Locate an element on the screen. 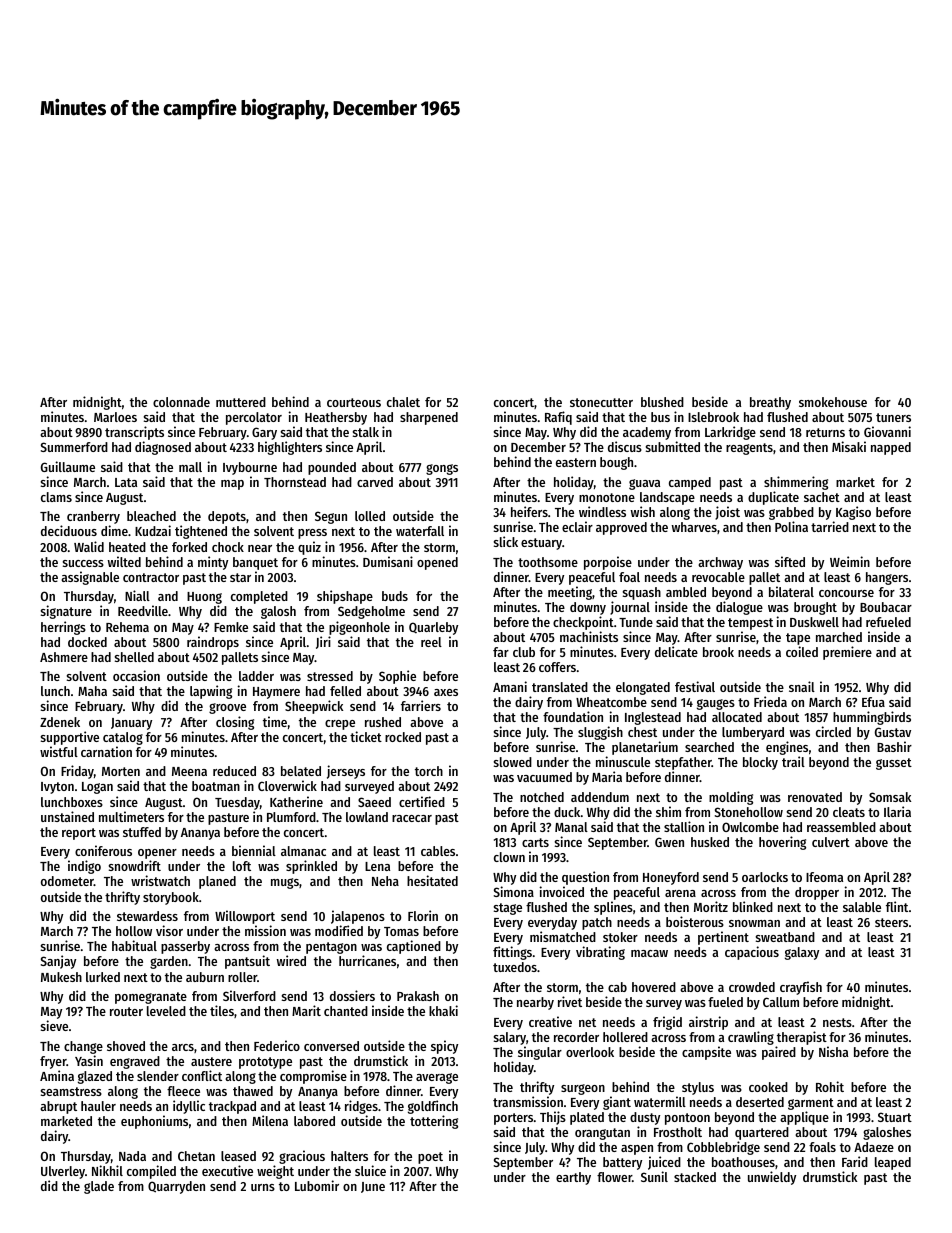 Image resolution: width=952 pixels, height=1233 pixels. Haymere is located at coordinates (276, 693).
